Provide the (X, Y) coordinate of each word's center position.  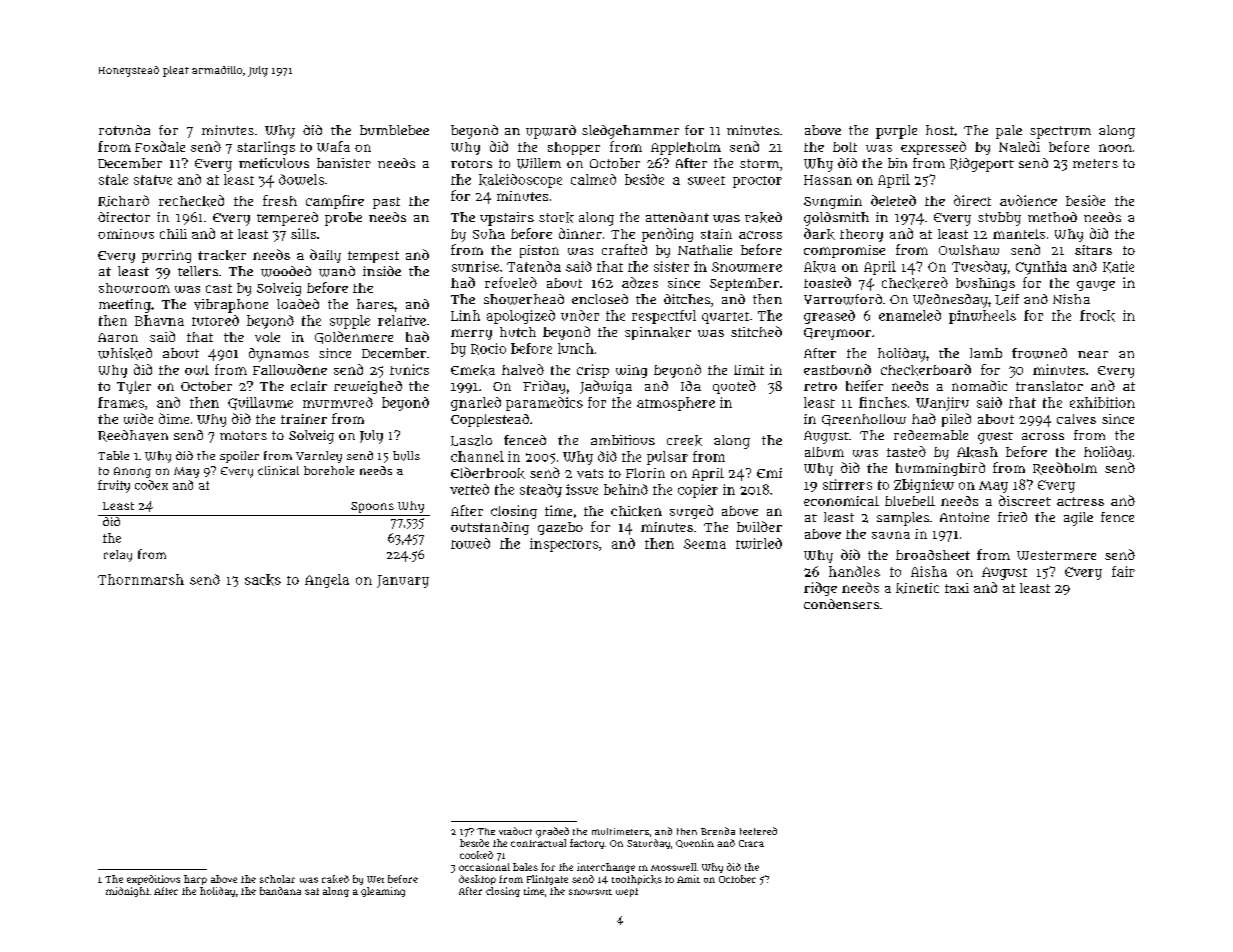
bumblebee (394, 130)
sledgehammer (630, 132)
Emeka (473, 370)
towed (470, 543)
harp (195, 880)
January (403, 581)
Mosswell (673, 867)
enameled (910, 315)
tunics (409, 369)
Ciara (751, 843)
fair (1123, 571)
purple (896, 132)
